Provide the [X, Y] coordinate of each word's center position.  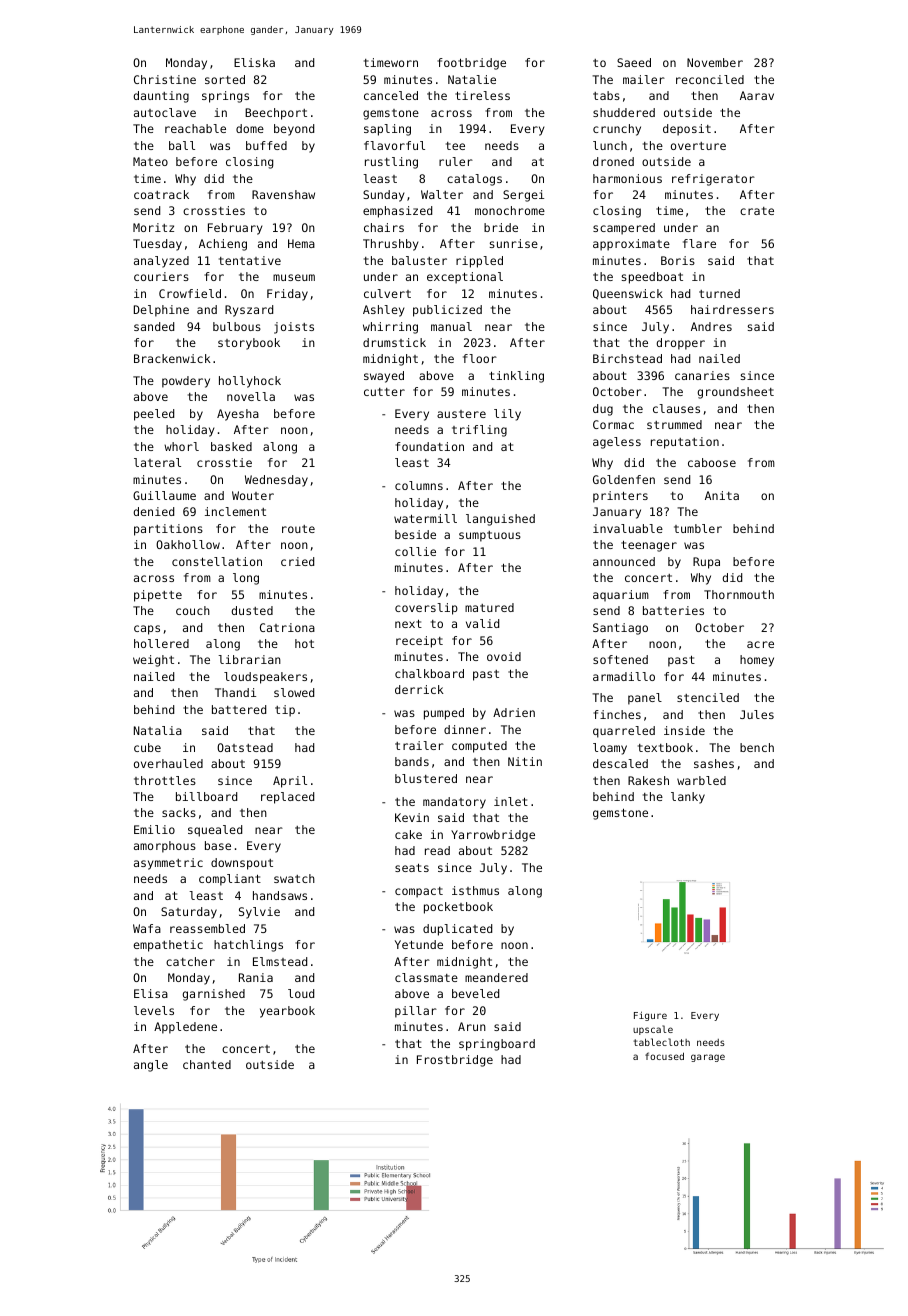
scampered [624, 229]
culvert [387, 293]
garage [708, 1058]
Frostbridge [455, 1061]
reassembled [207, 928]
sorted [225, 79]
